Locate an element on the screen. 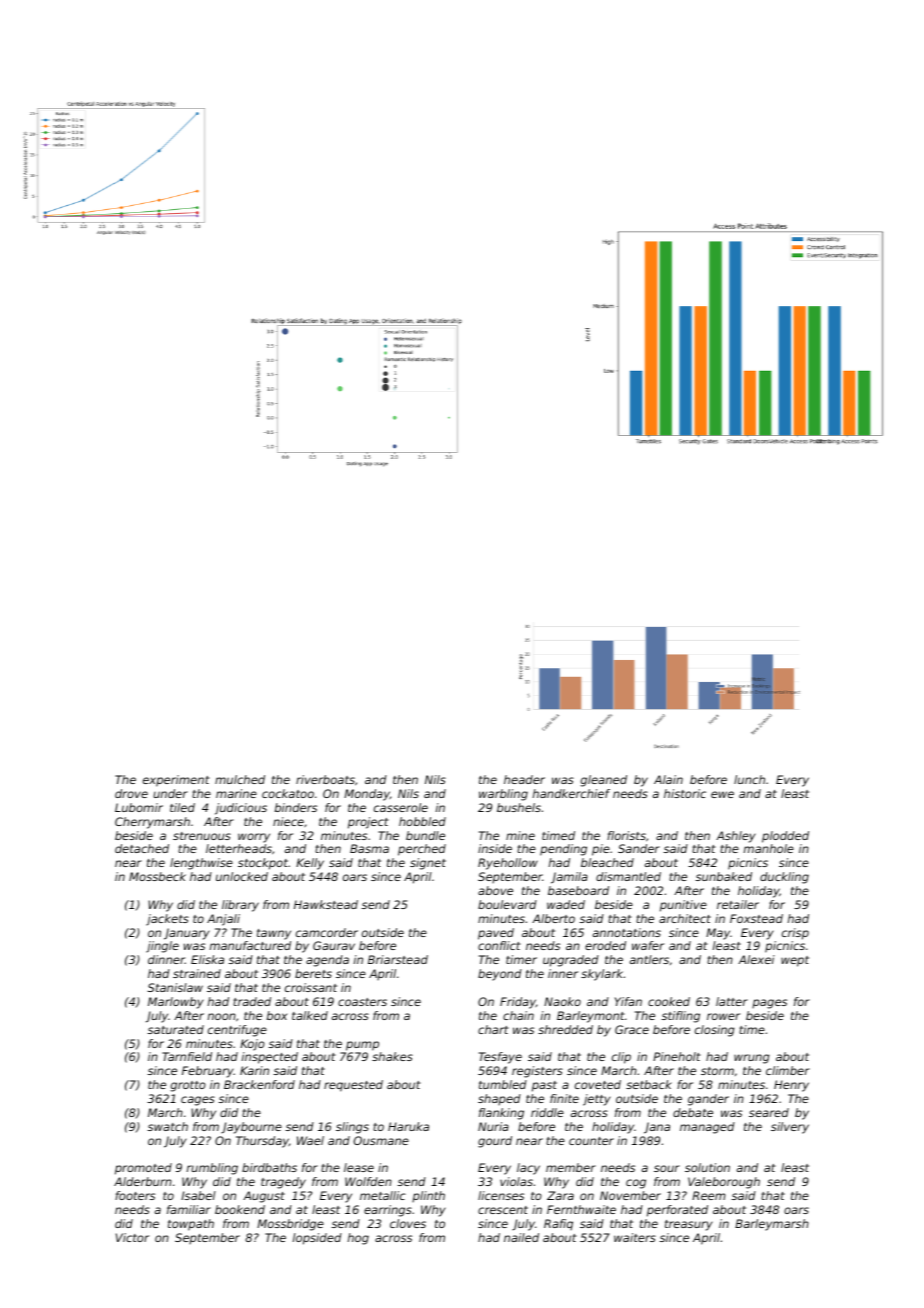  Brackenford is located at coordinates (259, 1084).
